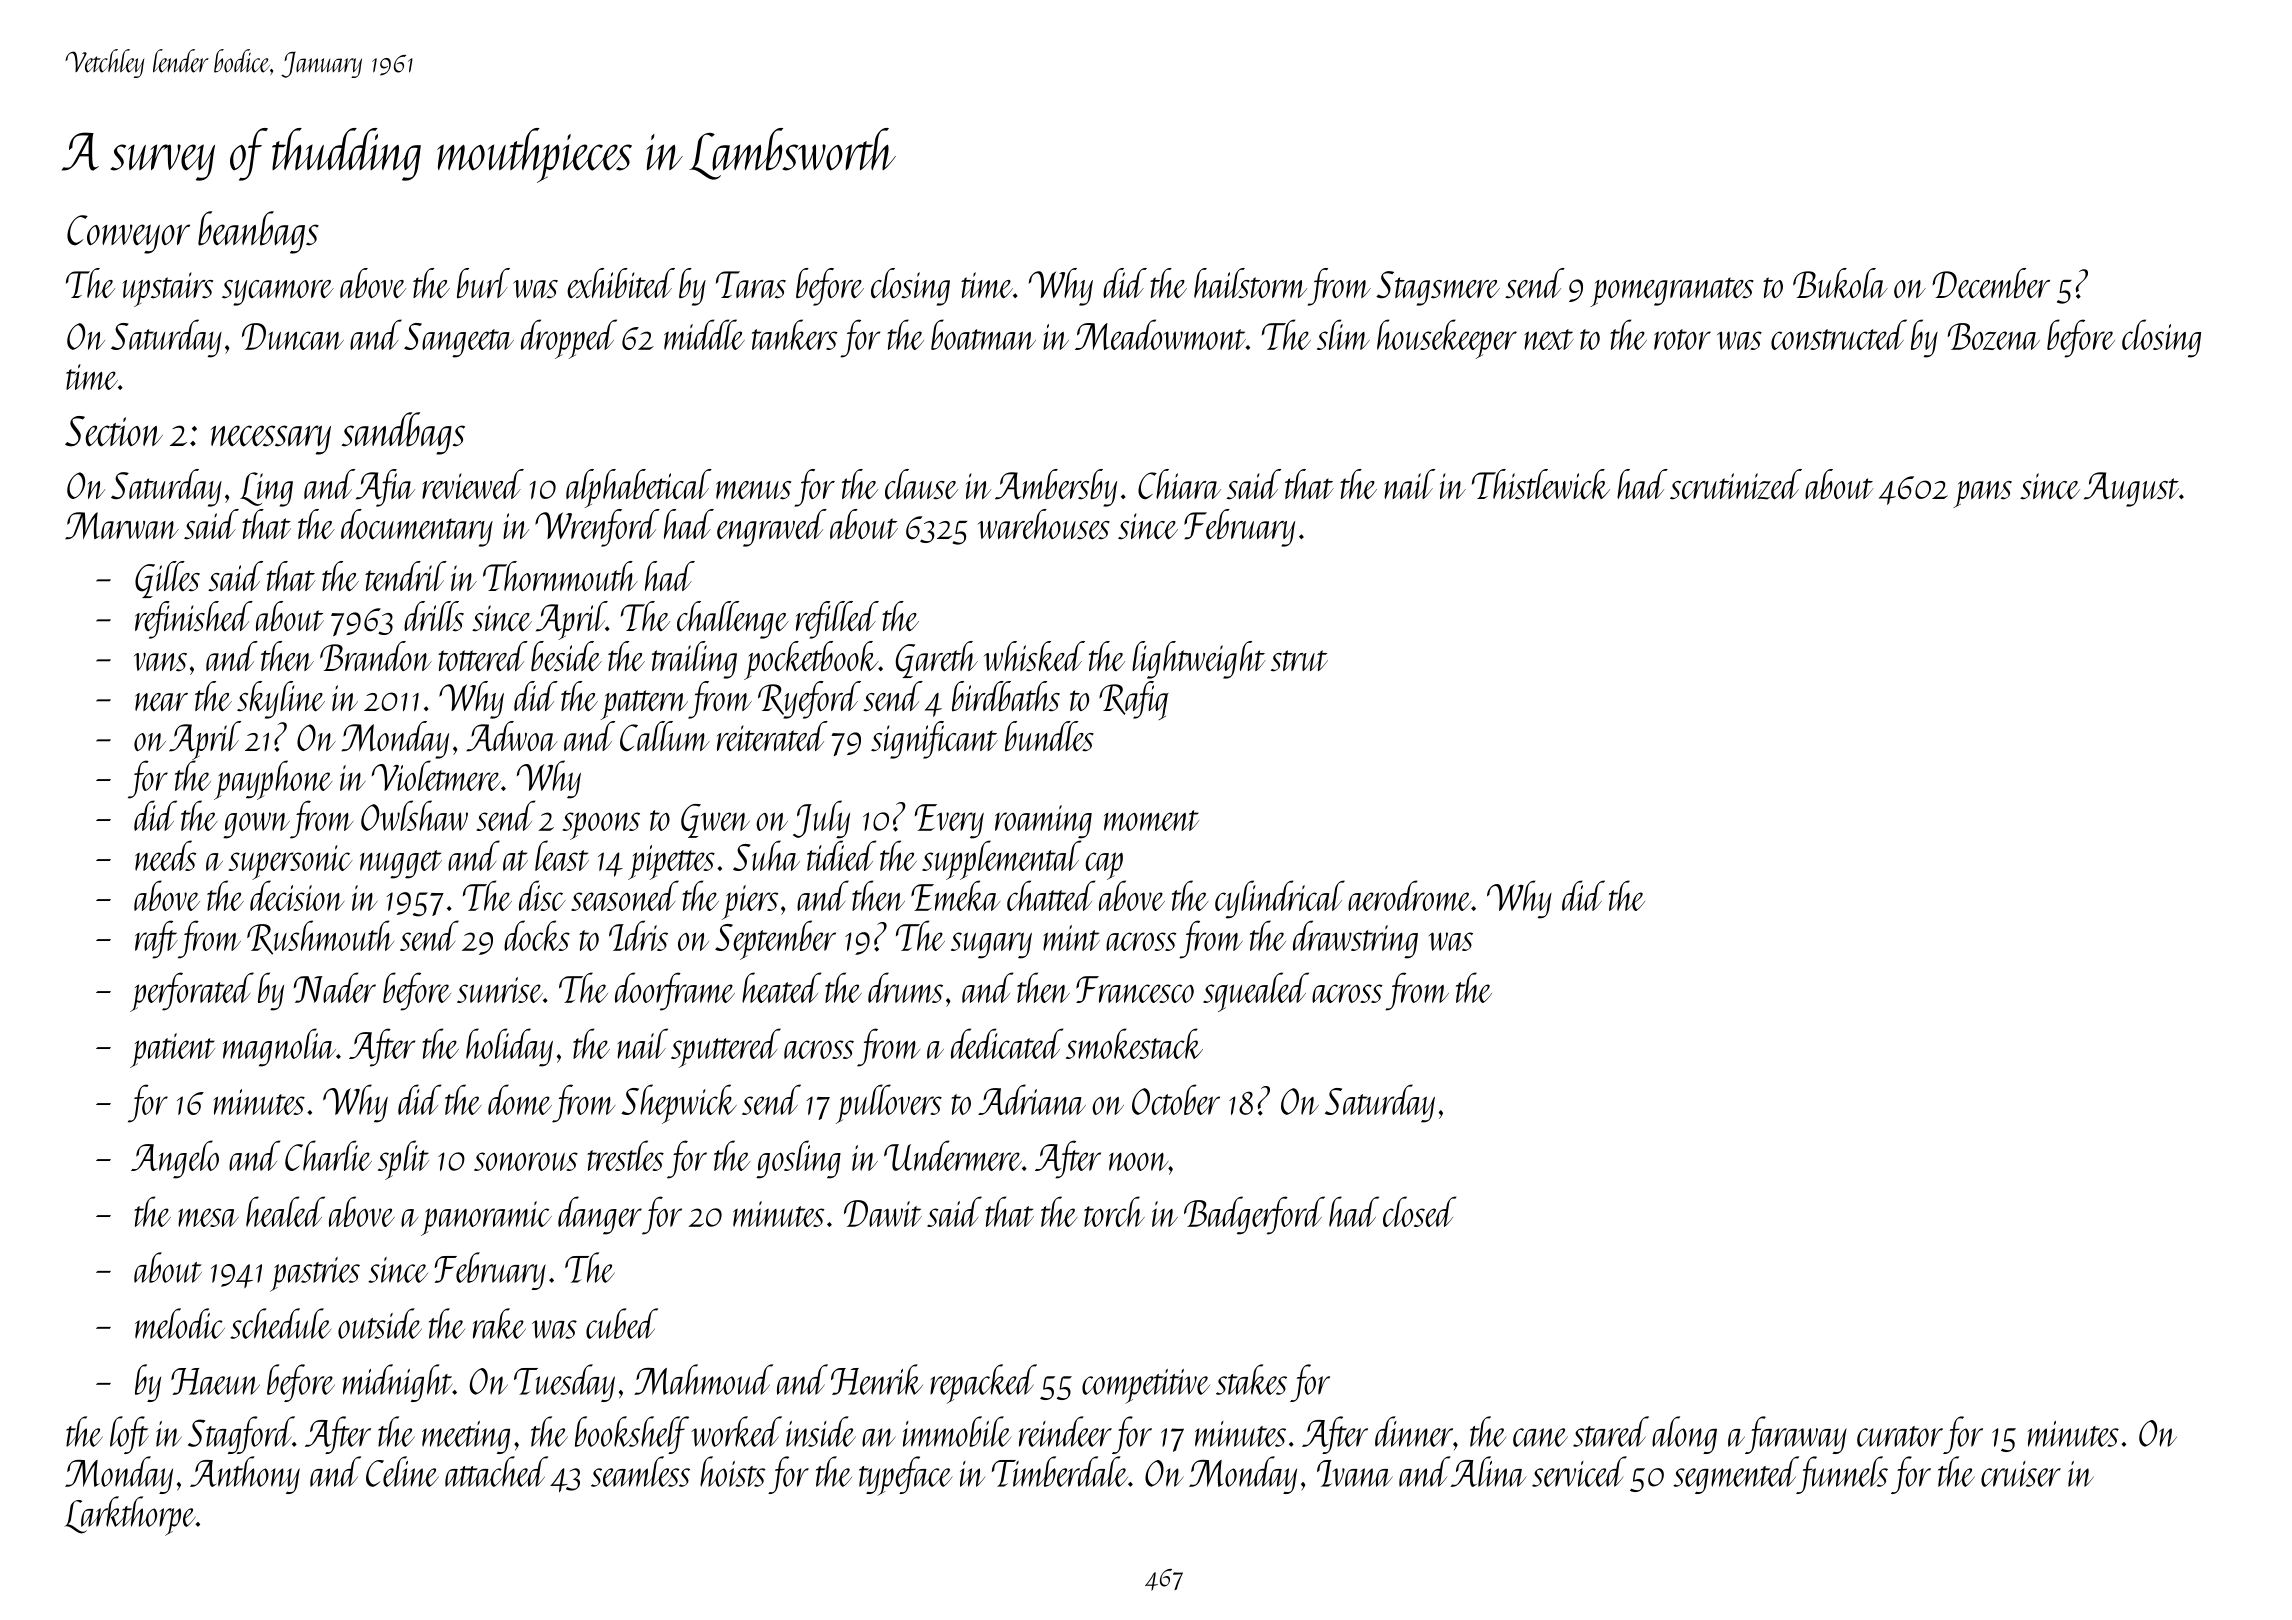  What do you see at coordinates (1355, 939) in the screenshot?
I see `drawstring` at bounding box center [1355, 939].
